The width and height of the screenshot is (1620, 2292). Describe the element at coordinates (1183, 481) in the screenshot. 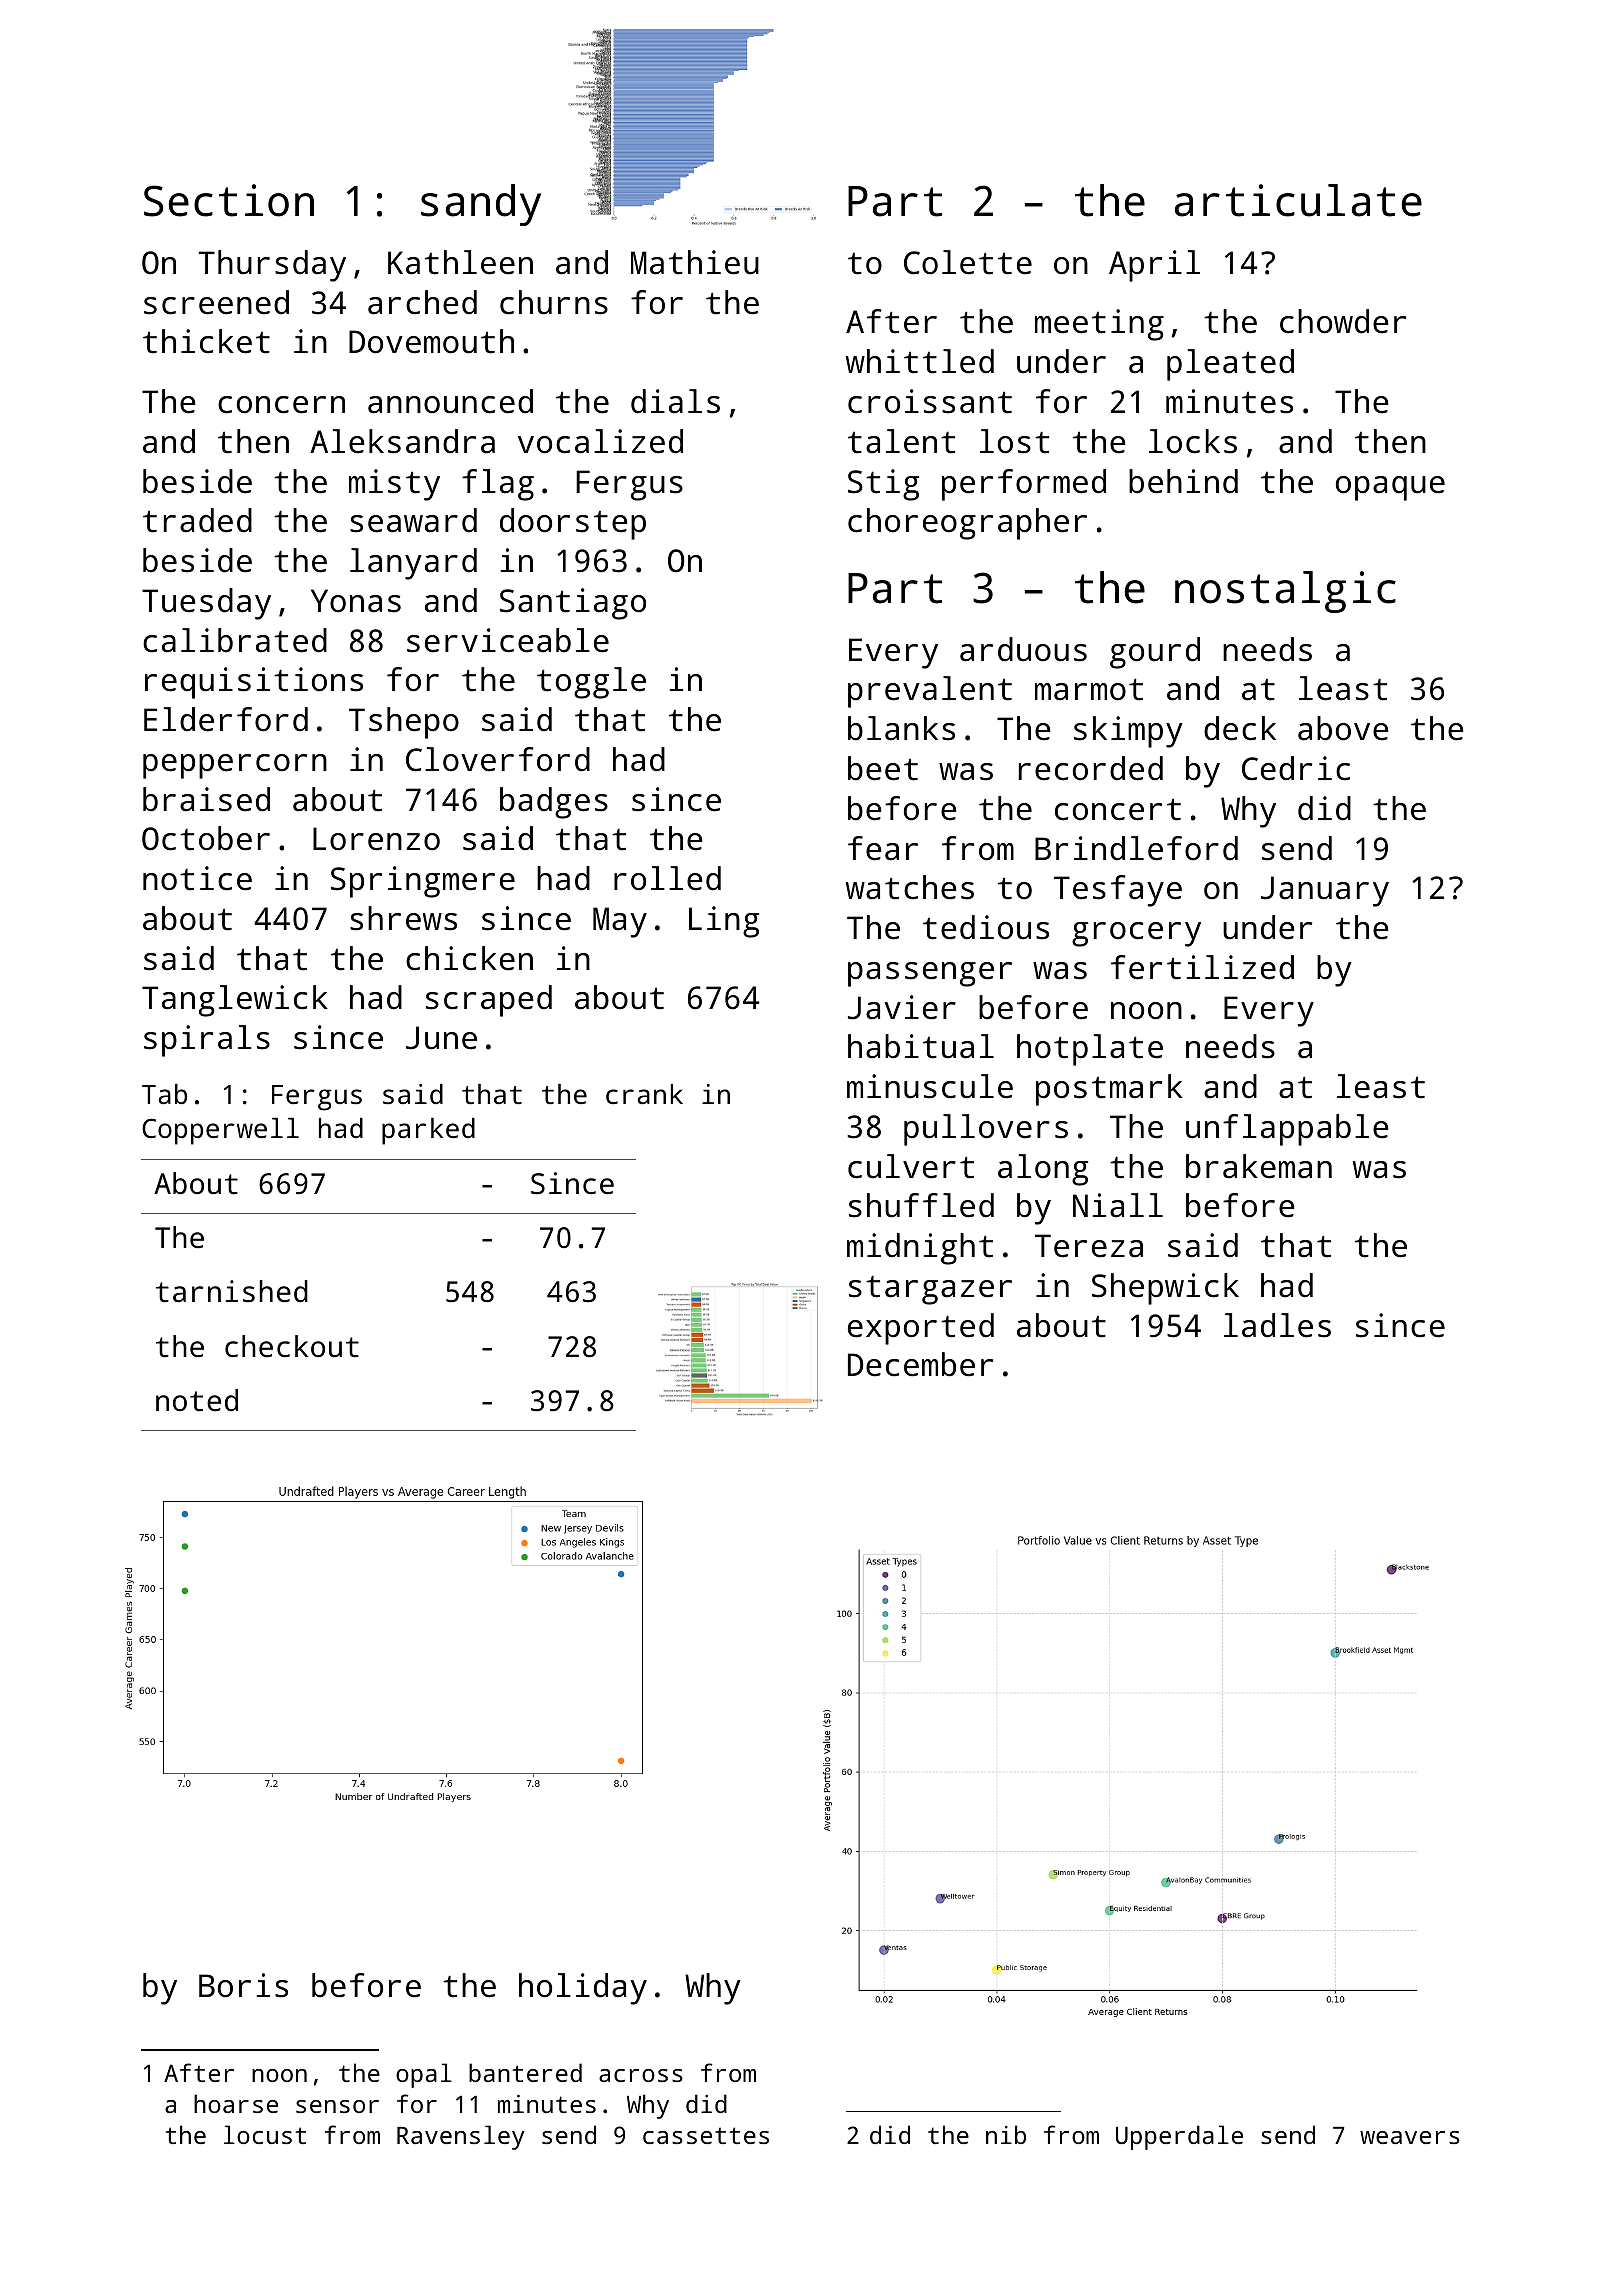

I see `behind` at that location.
